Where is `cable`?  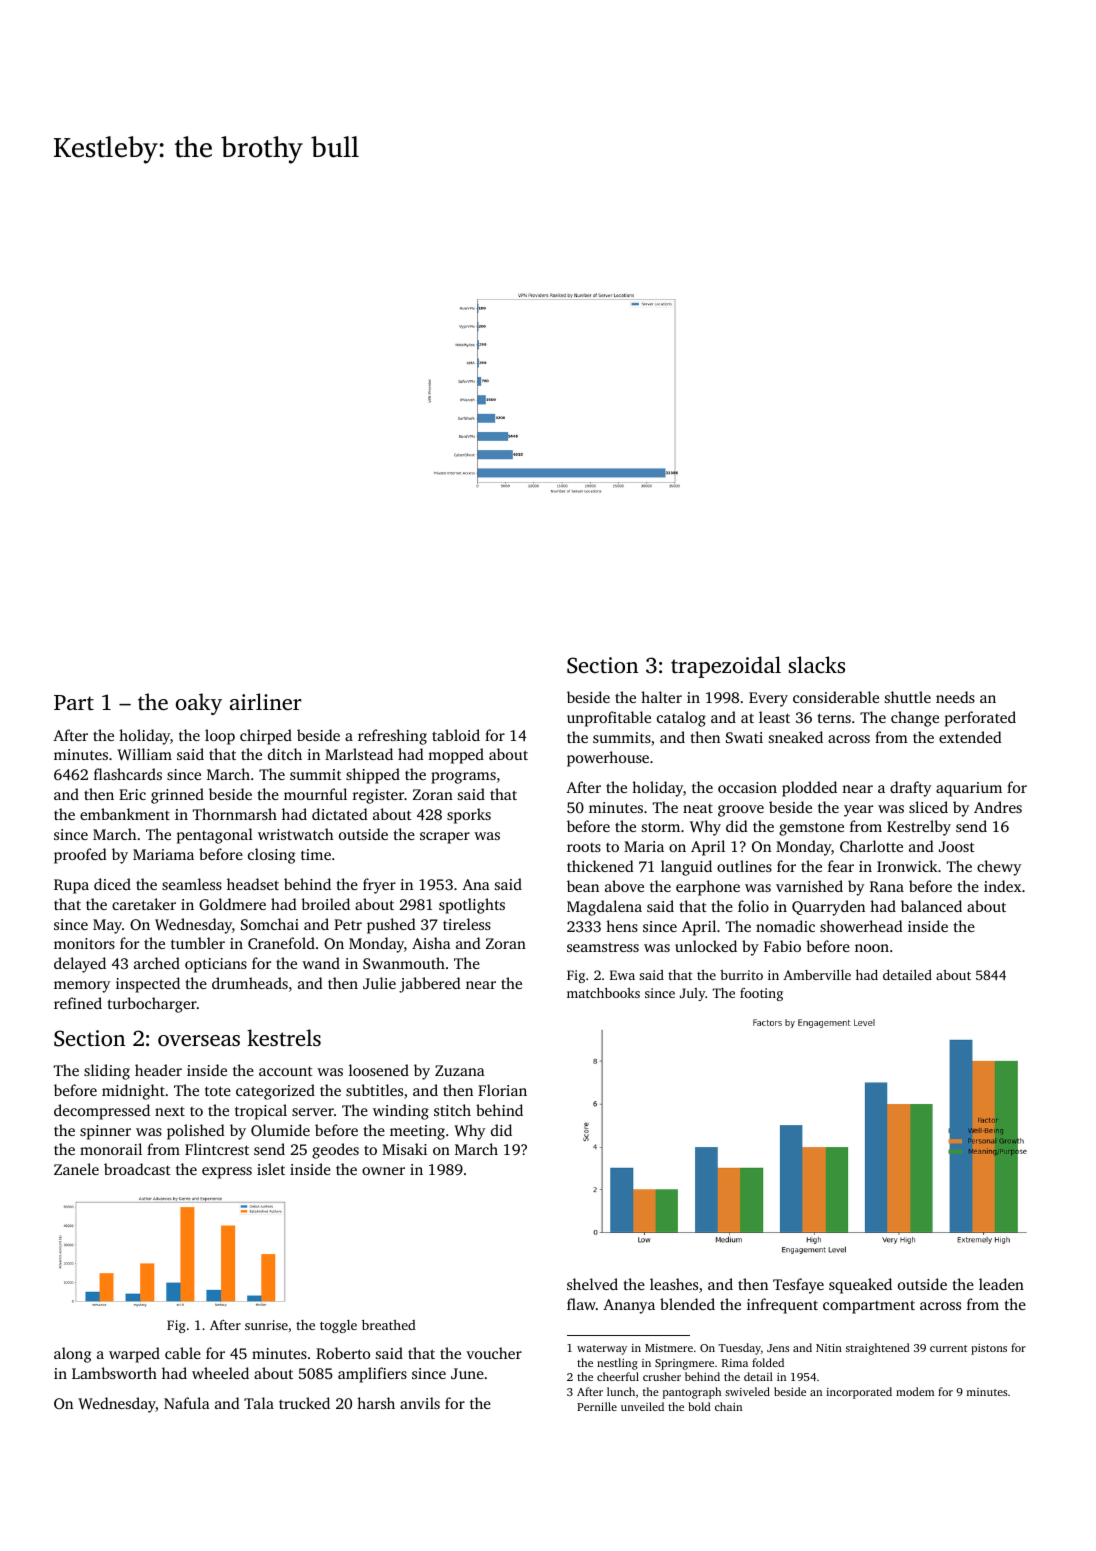
cable is located at coordinates (183, 1353).
